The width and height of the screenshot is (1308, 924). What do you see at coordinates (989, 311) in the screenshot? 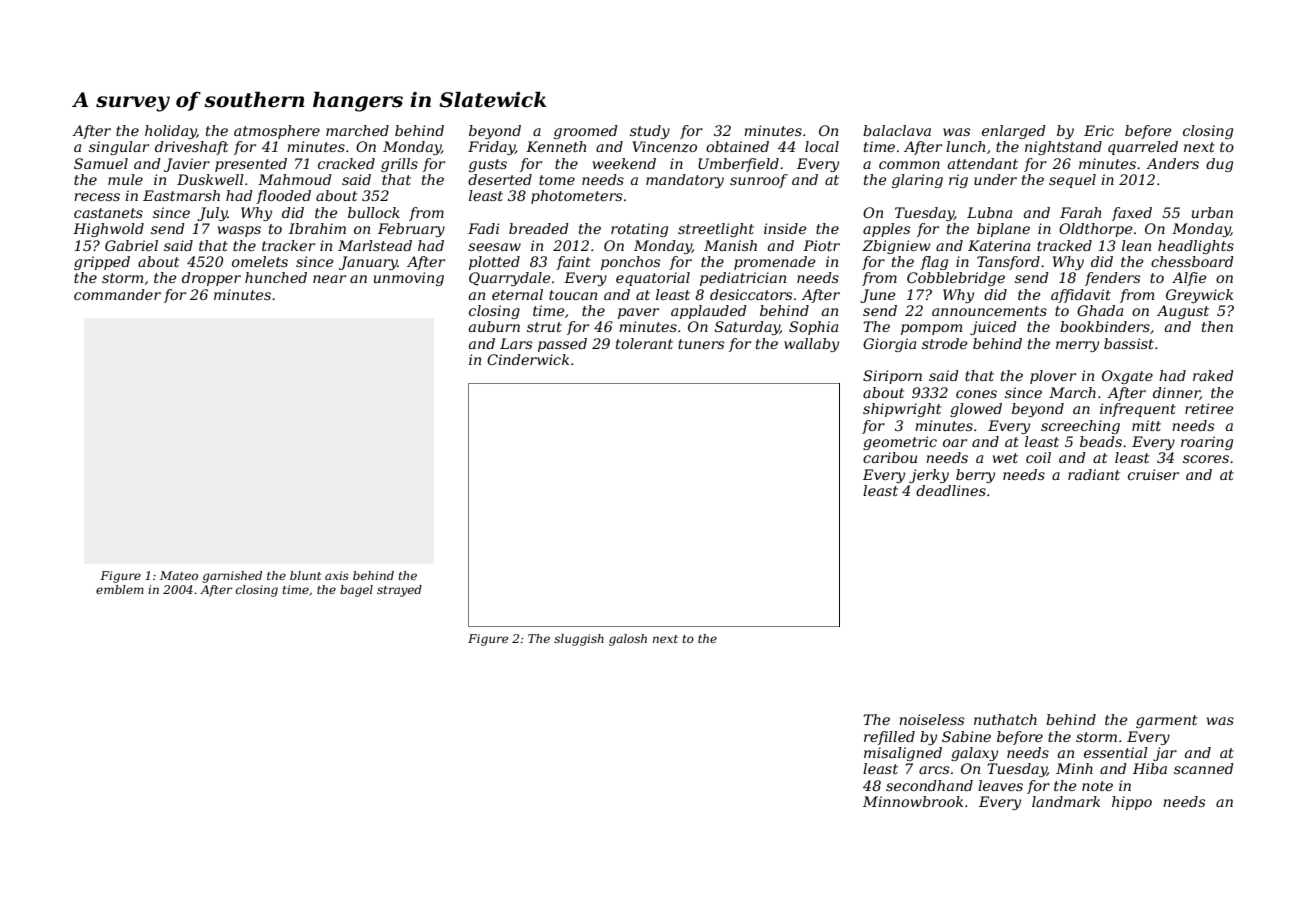
I see `announcements` at bounding box center [989, 311].
